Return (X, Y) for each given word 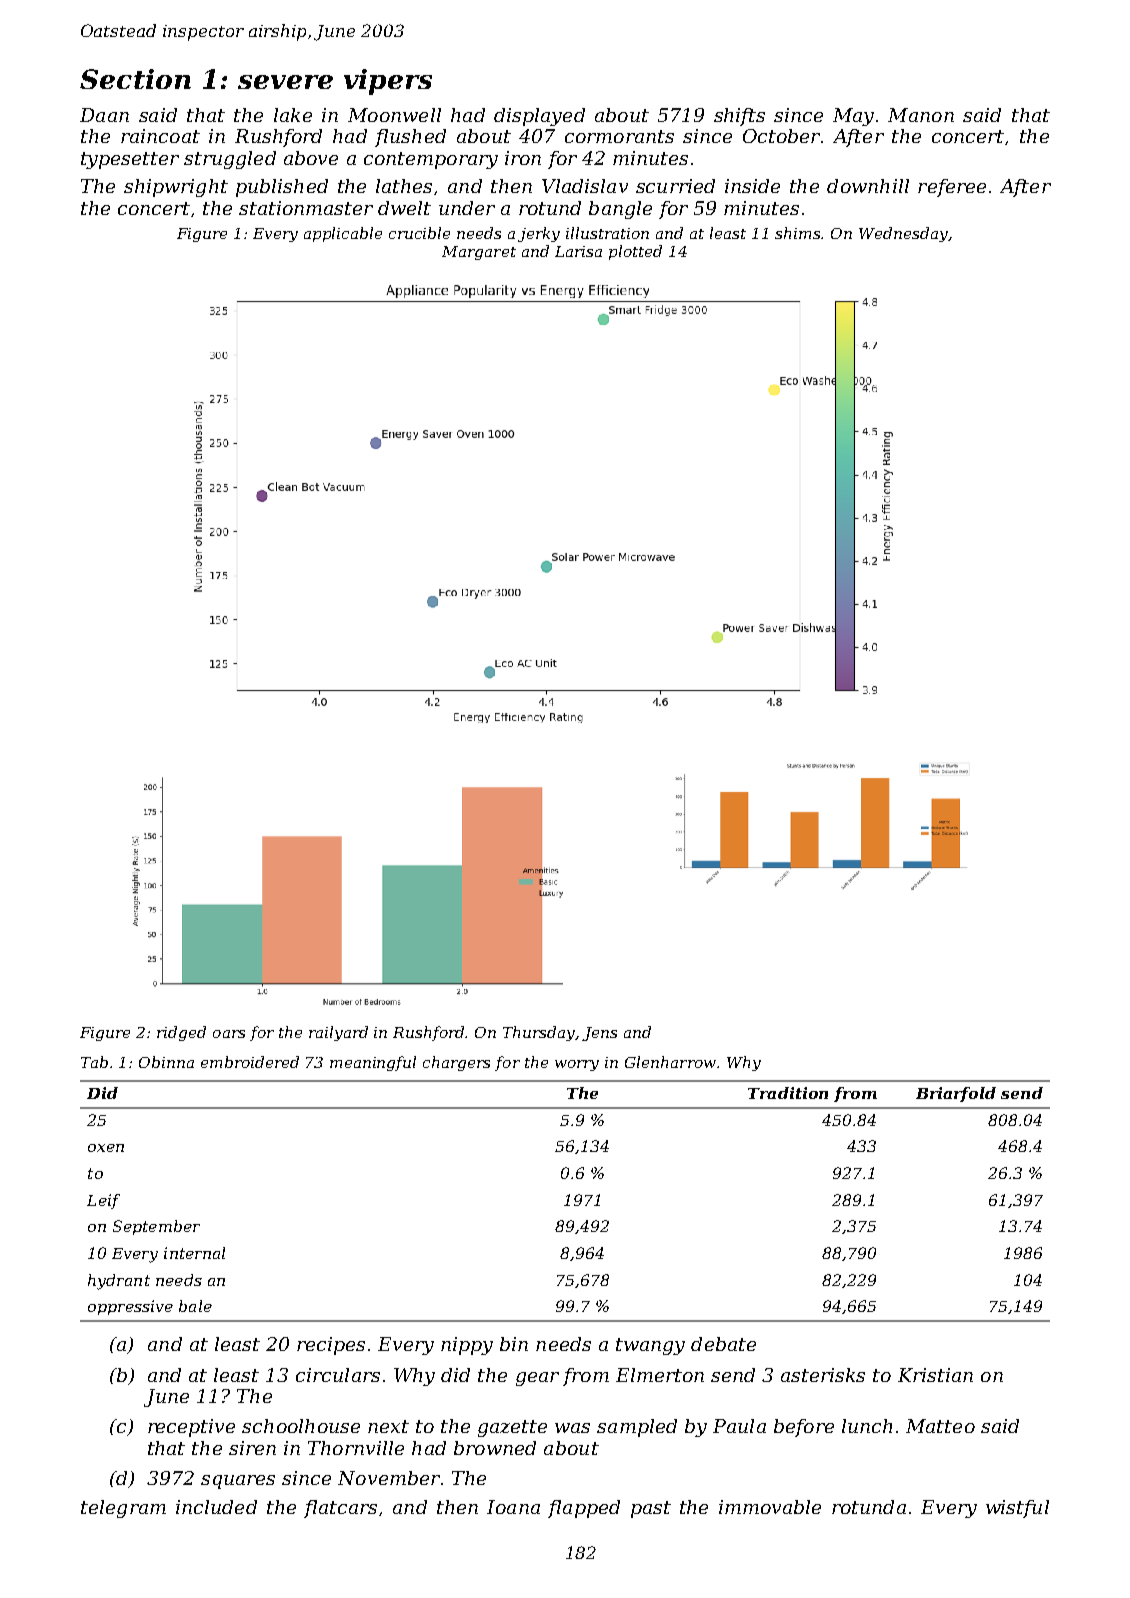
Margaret (479, 253)
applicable (343, 234)
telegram (123, 1509)
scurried (675, 186)
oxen (106, 1148)
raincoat (160, 136)
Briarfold (956, 1094)
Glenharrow (670, 1062)
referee (952, 188)
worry (577, 1065)
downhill (868, 186)
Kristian (935, 1375)
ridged (181, 1033)
